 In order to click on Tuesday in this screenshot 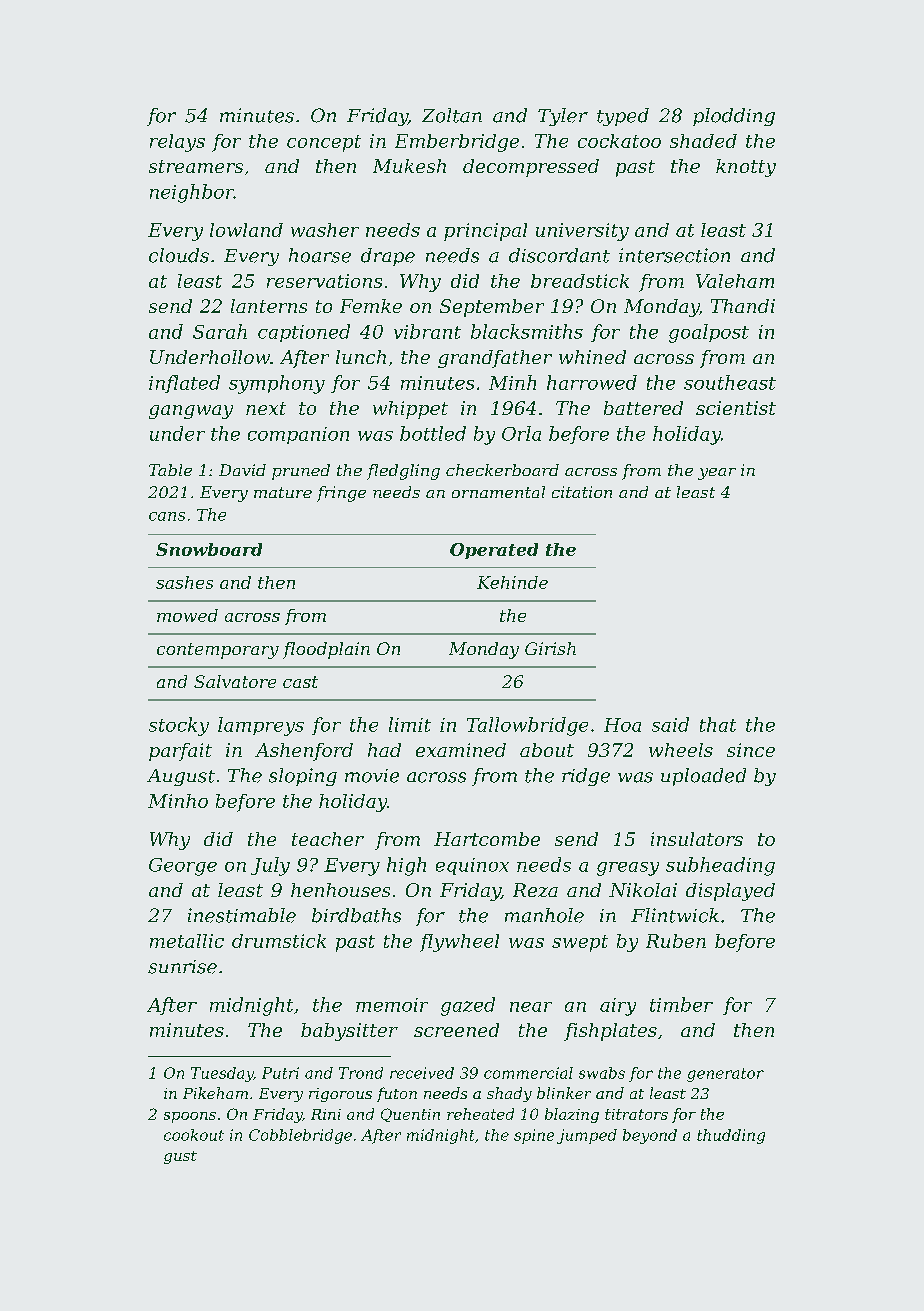, I will do `click(222, 1074)`.
